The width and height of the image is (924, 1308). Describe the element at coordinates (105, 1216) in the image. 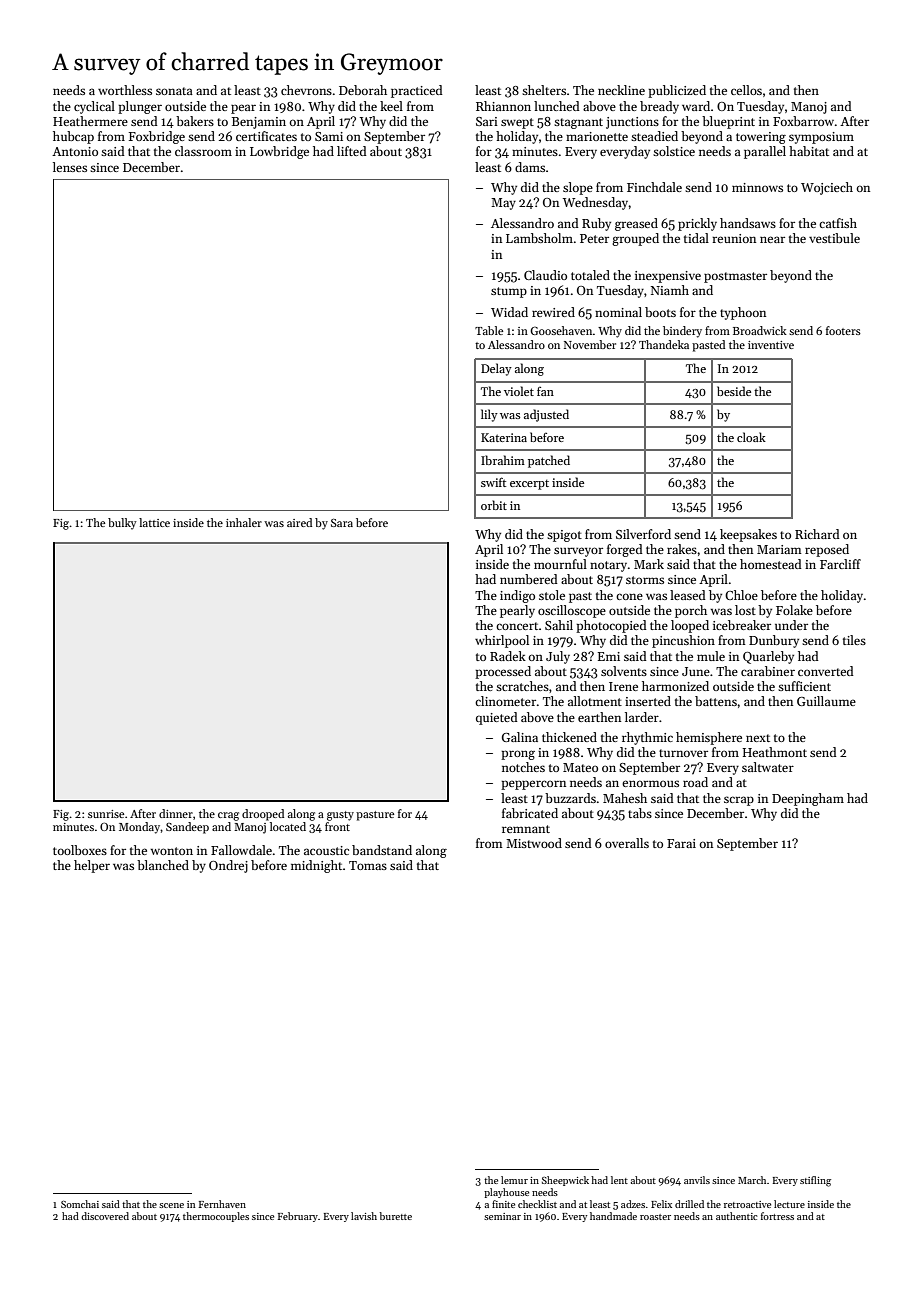

I see `discovered` at that location.
